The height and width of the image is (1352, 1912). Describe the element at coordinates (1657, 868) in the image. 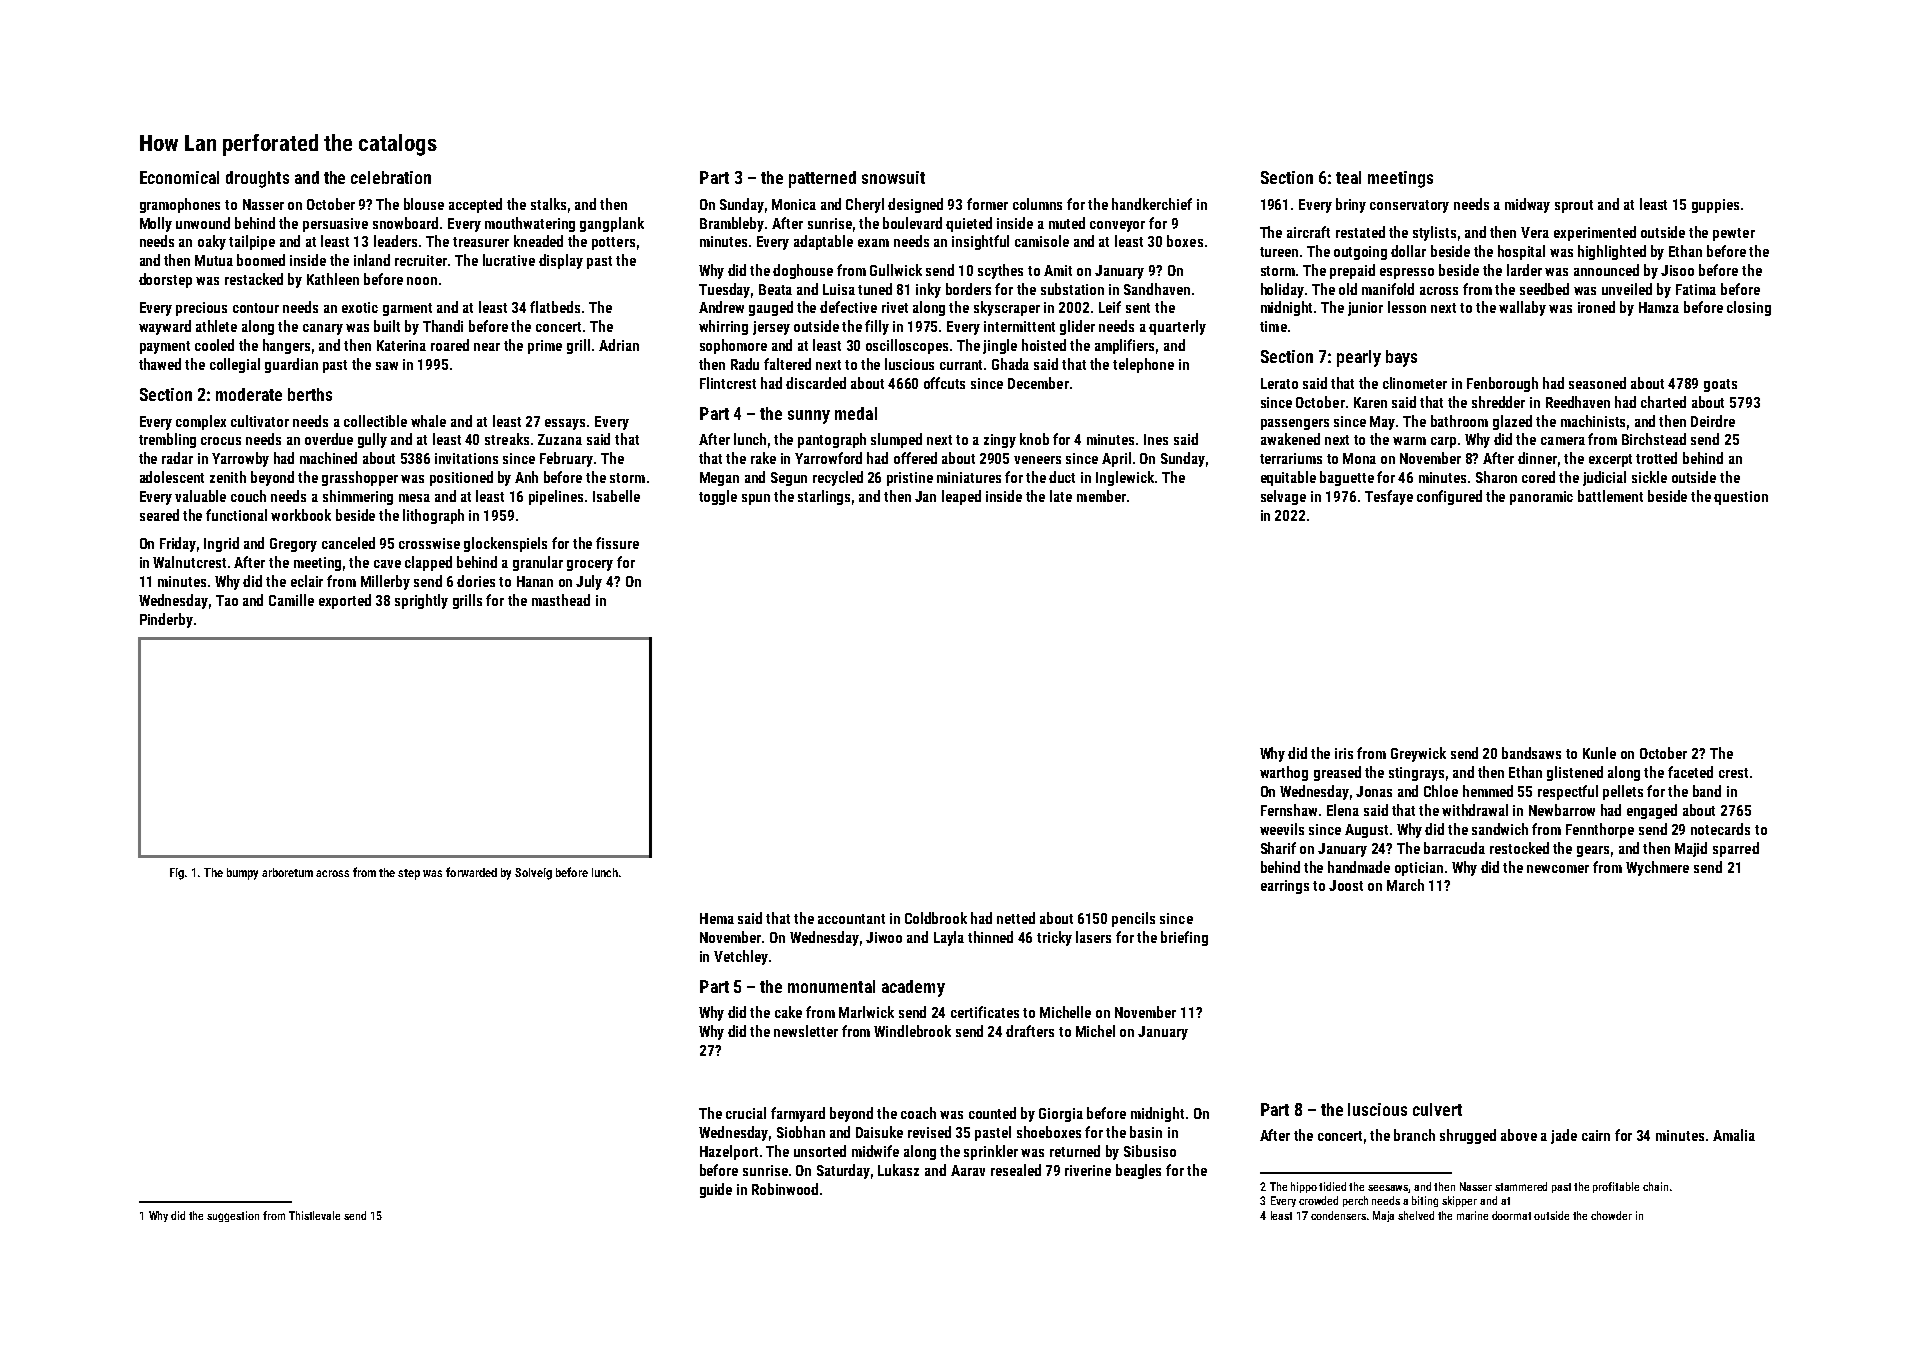

I see `Wychmere` at that location.
